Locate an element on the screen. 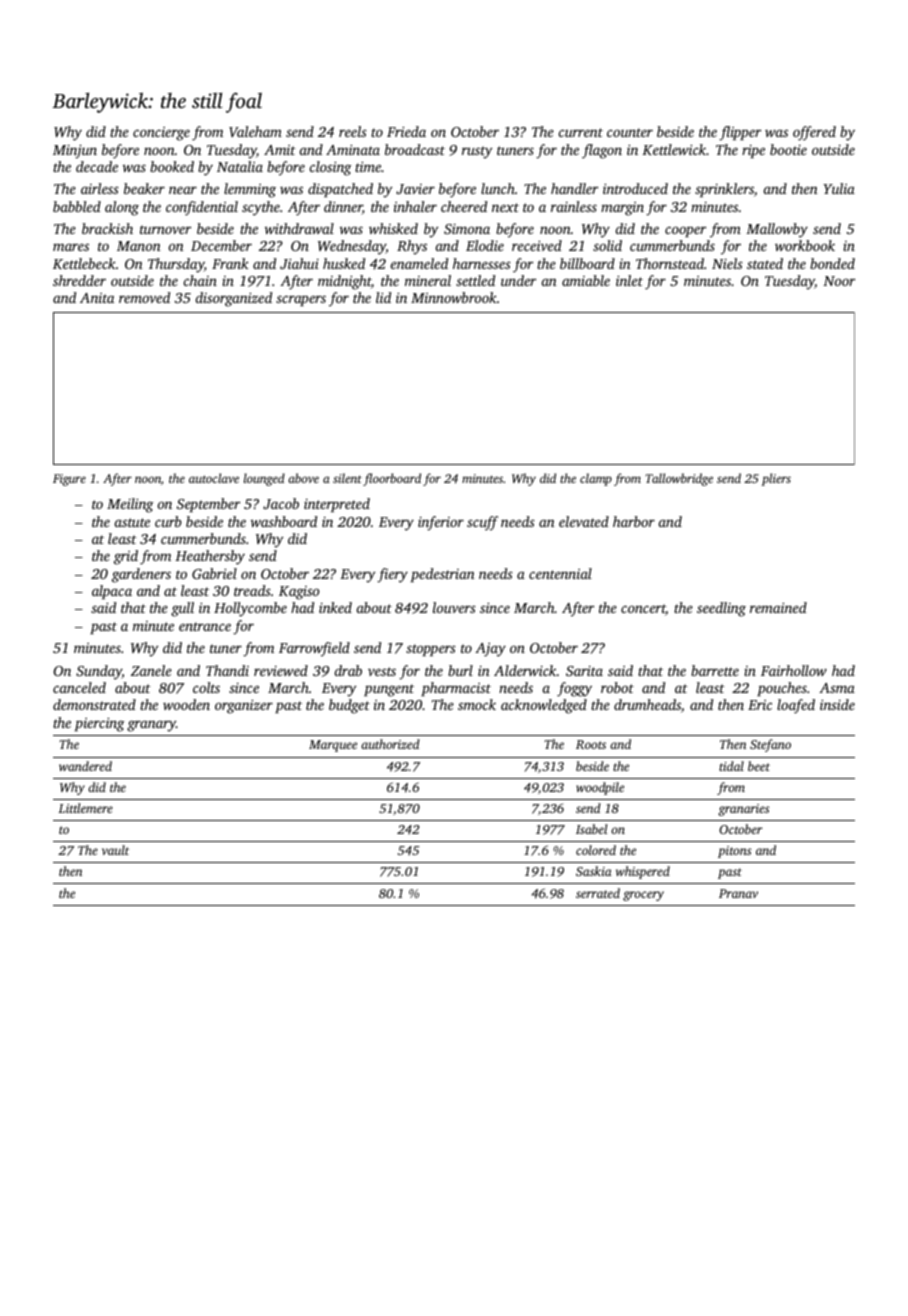 Image resolution: width=908 pixels, height=1316 pixels. elevated is located at coordinates (584, 521).
